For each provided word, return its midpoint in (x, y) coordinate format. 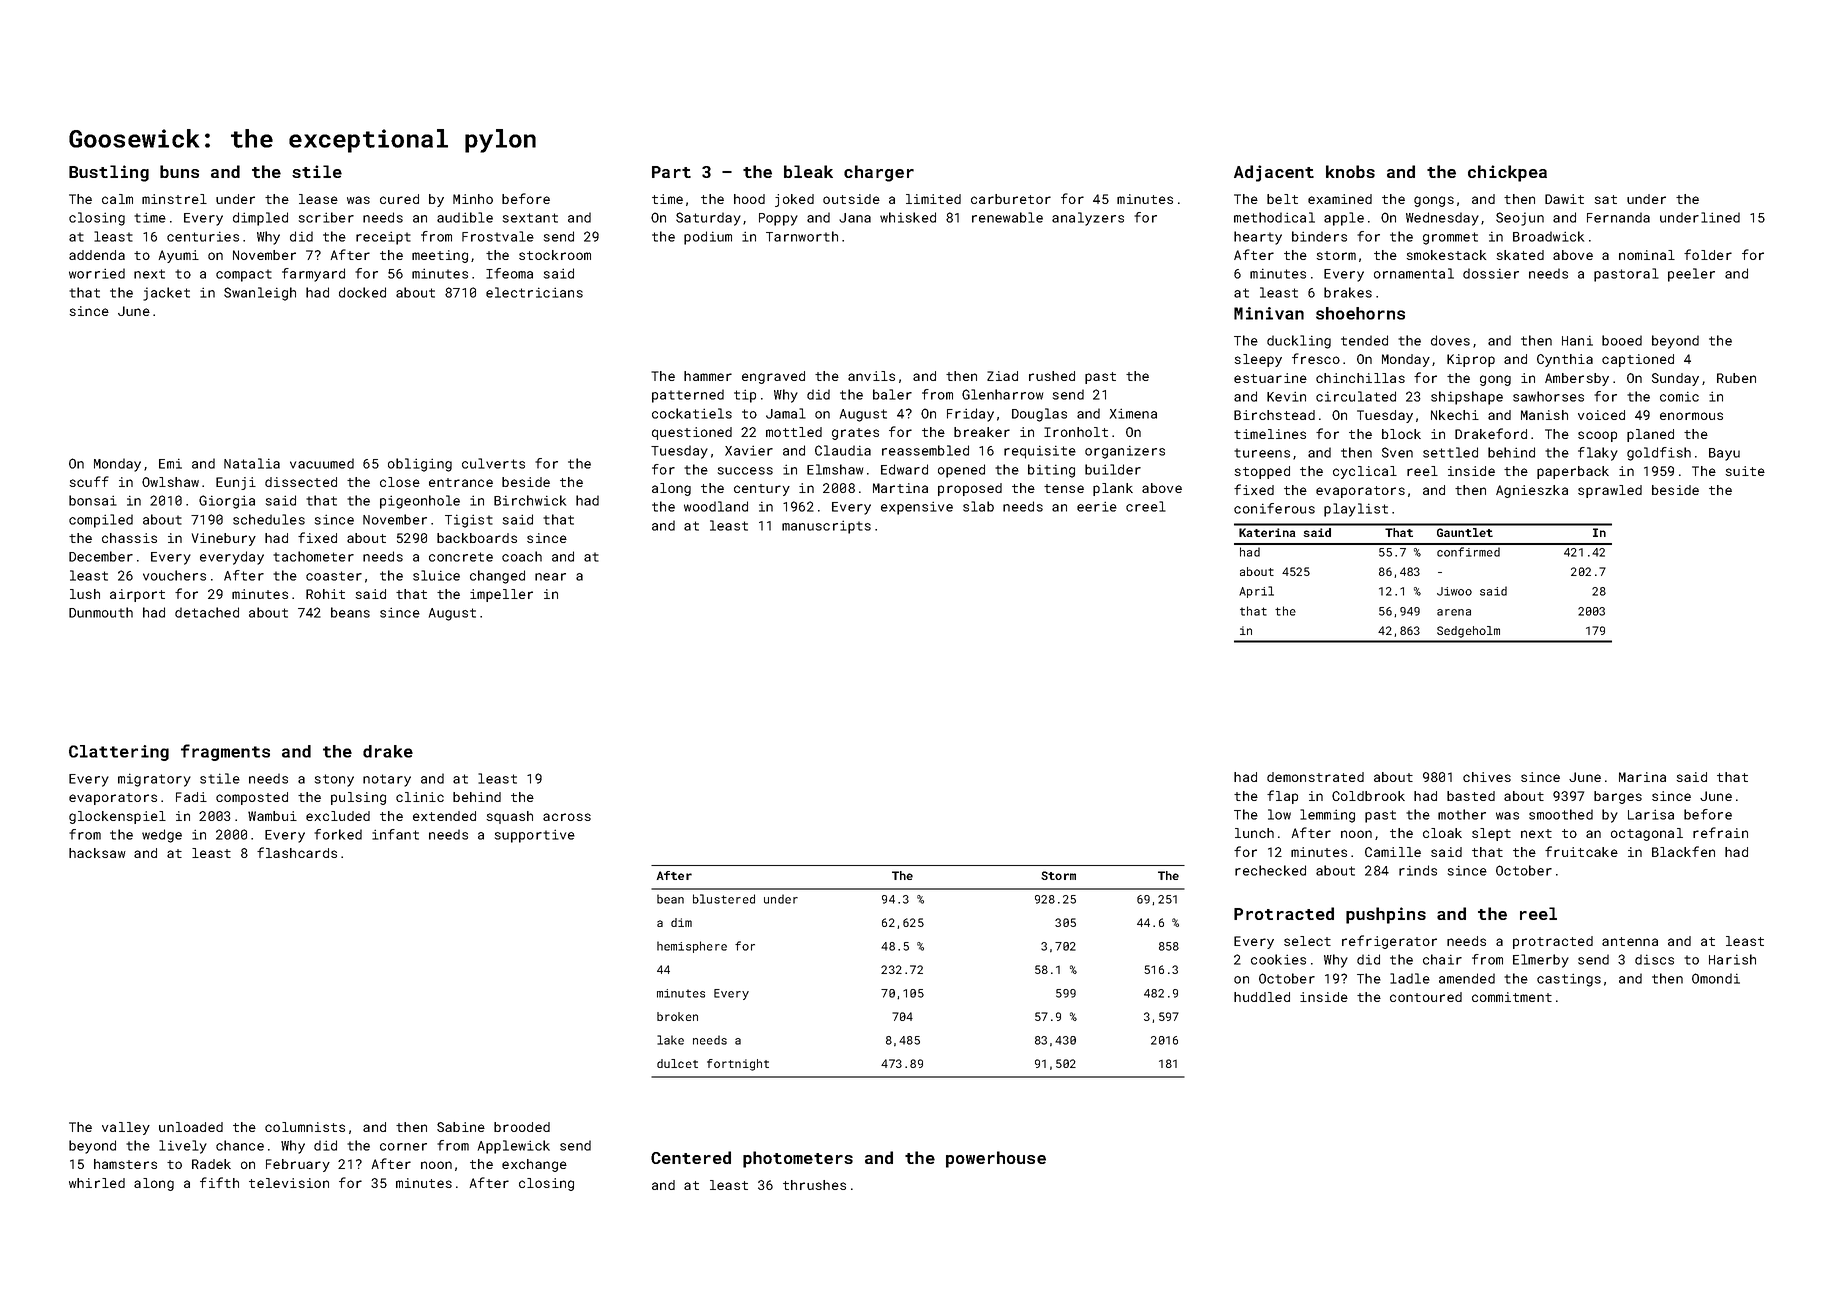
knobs (1350, 171)
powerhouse (996, 1159)
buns (179, 171)
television (289, 1183)
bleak (808, 171)
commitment (1512, 997)
